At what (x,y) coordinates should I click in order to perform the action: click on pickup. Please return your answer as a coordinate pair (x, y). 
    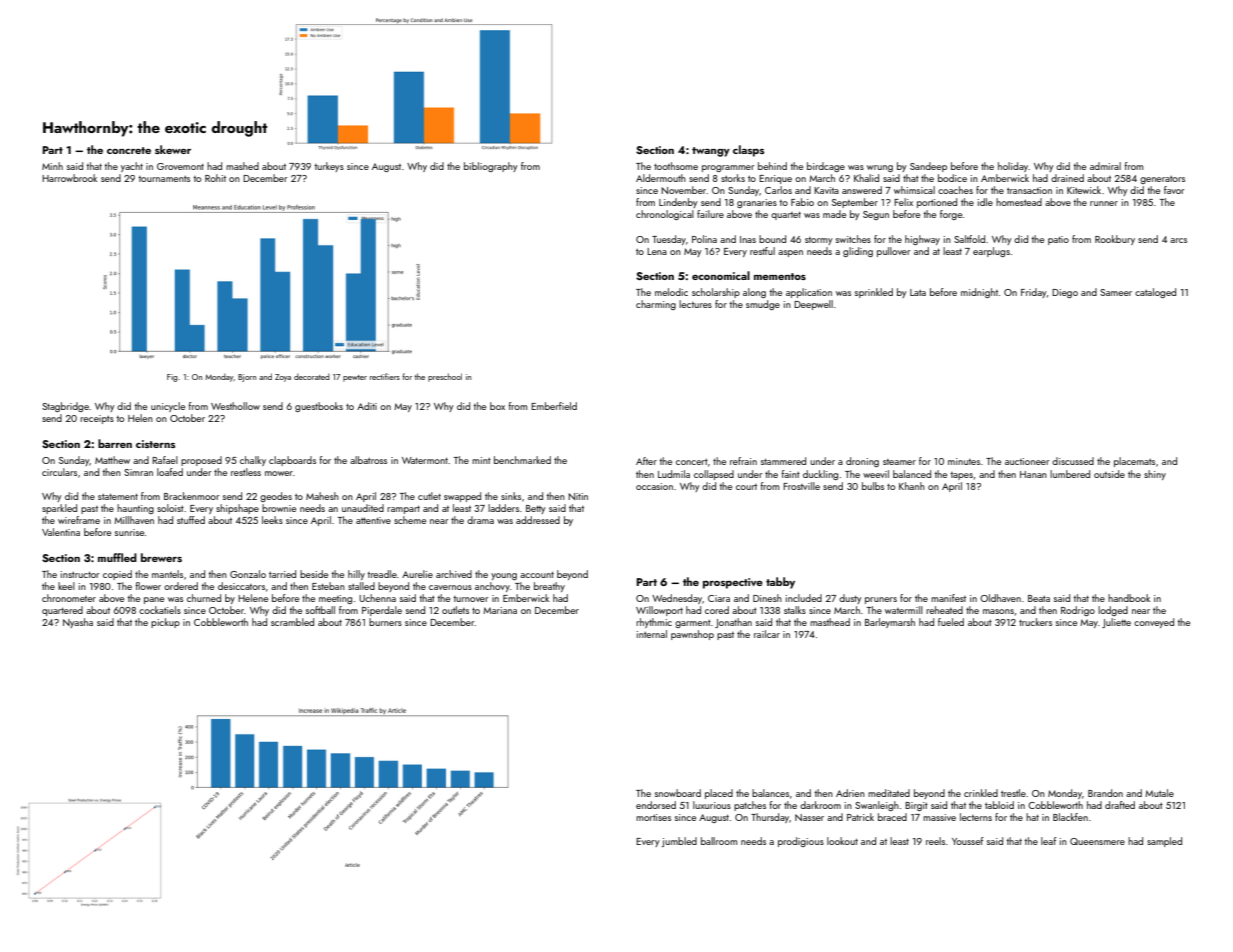
    Looking at the image, I should click on (165, 623).
